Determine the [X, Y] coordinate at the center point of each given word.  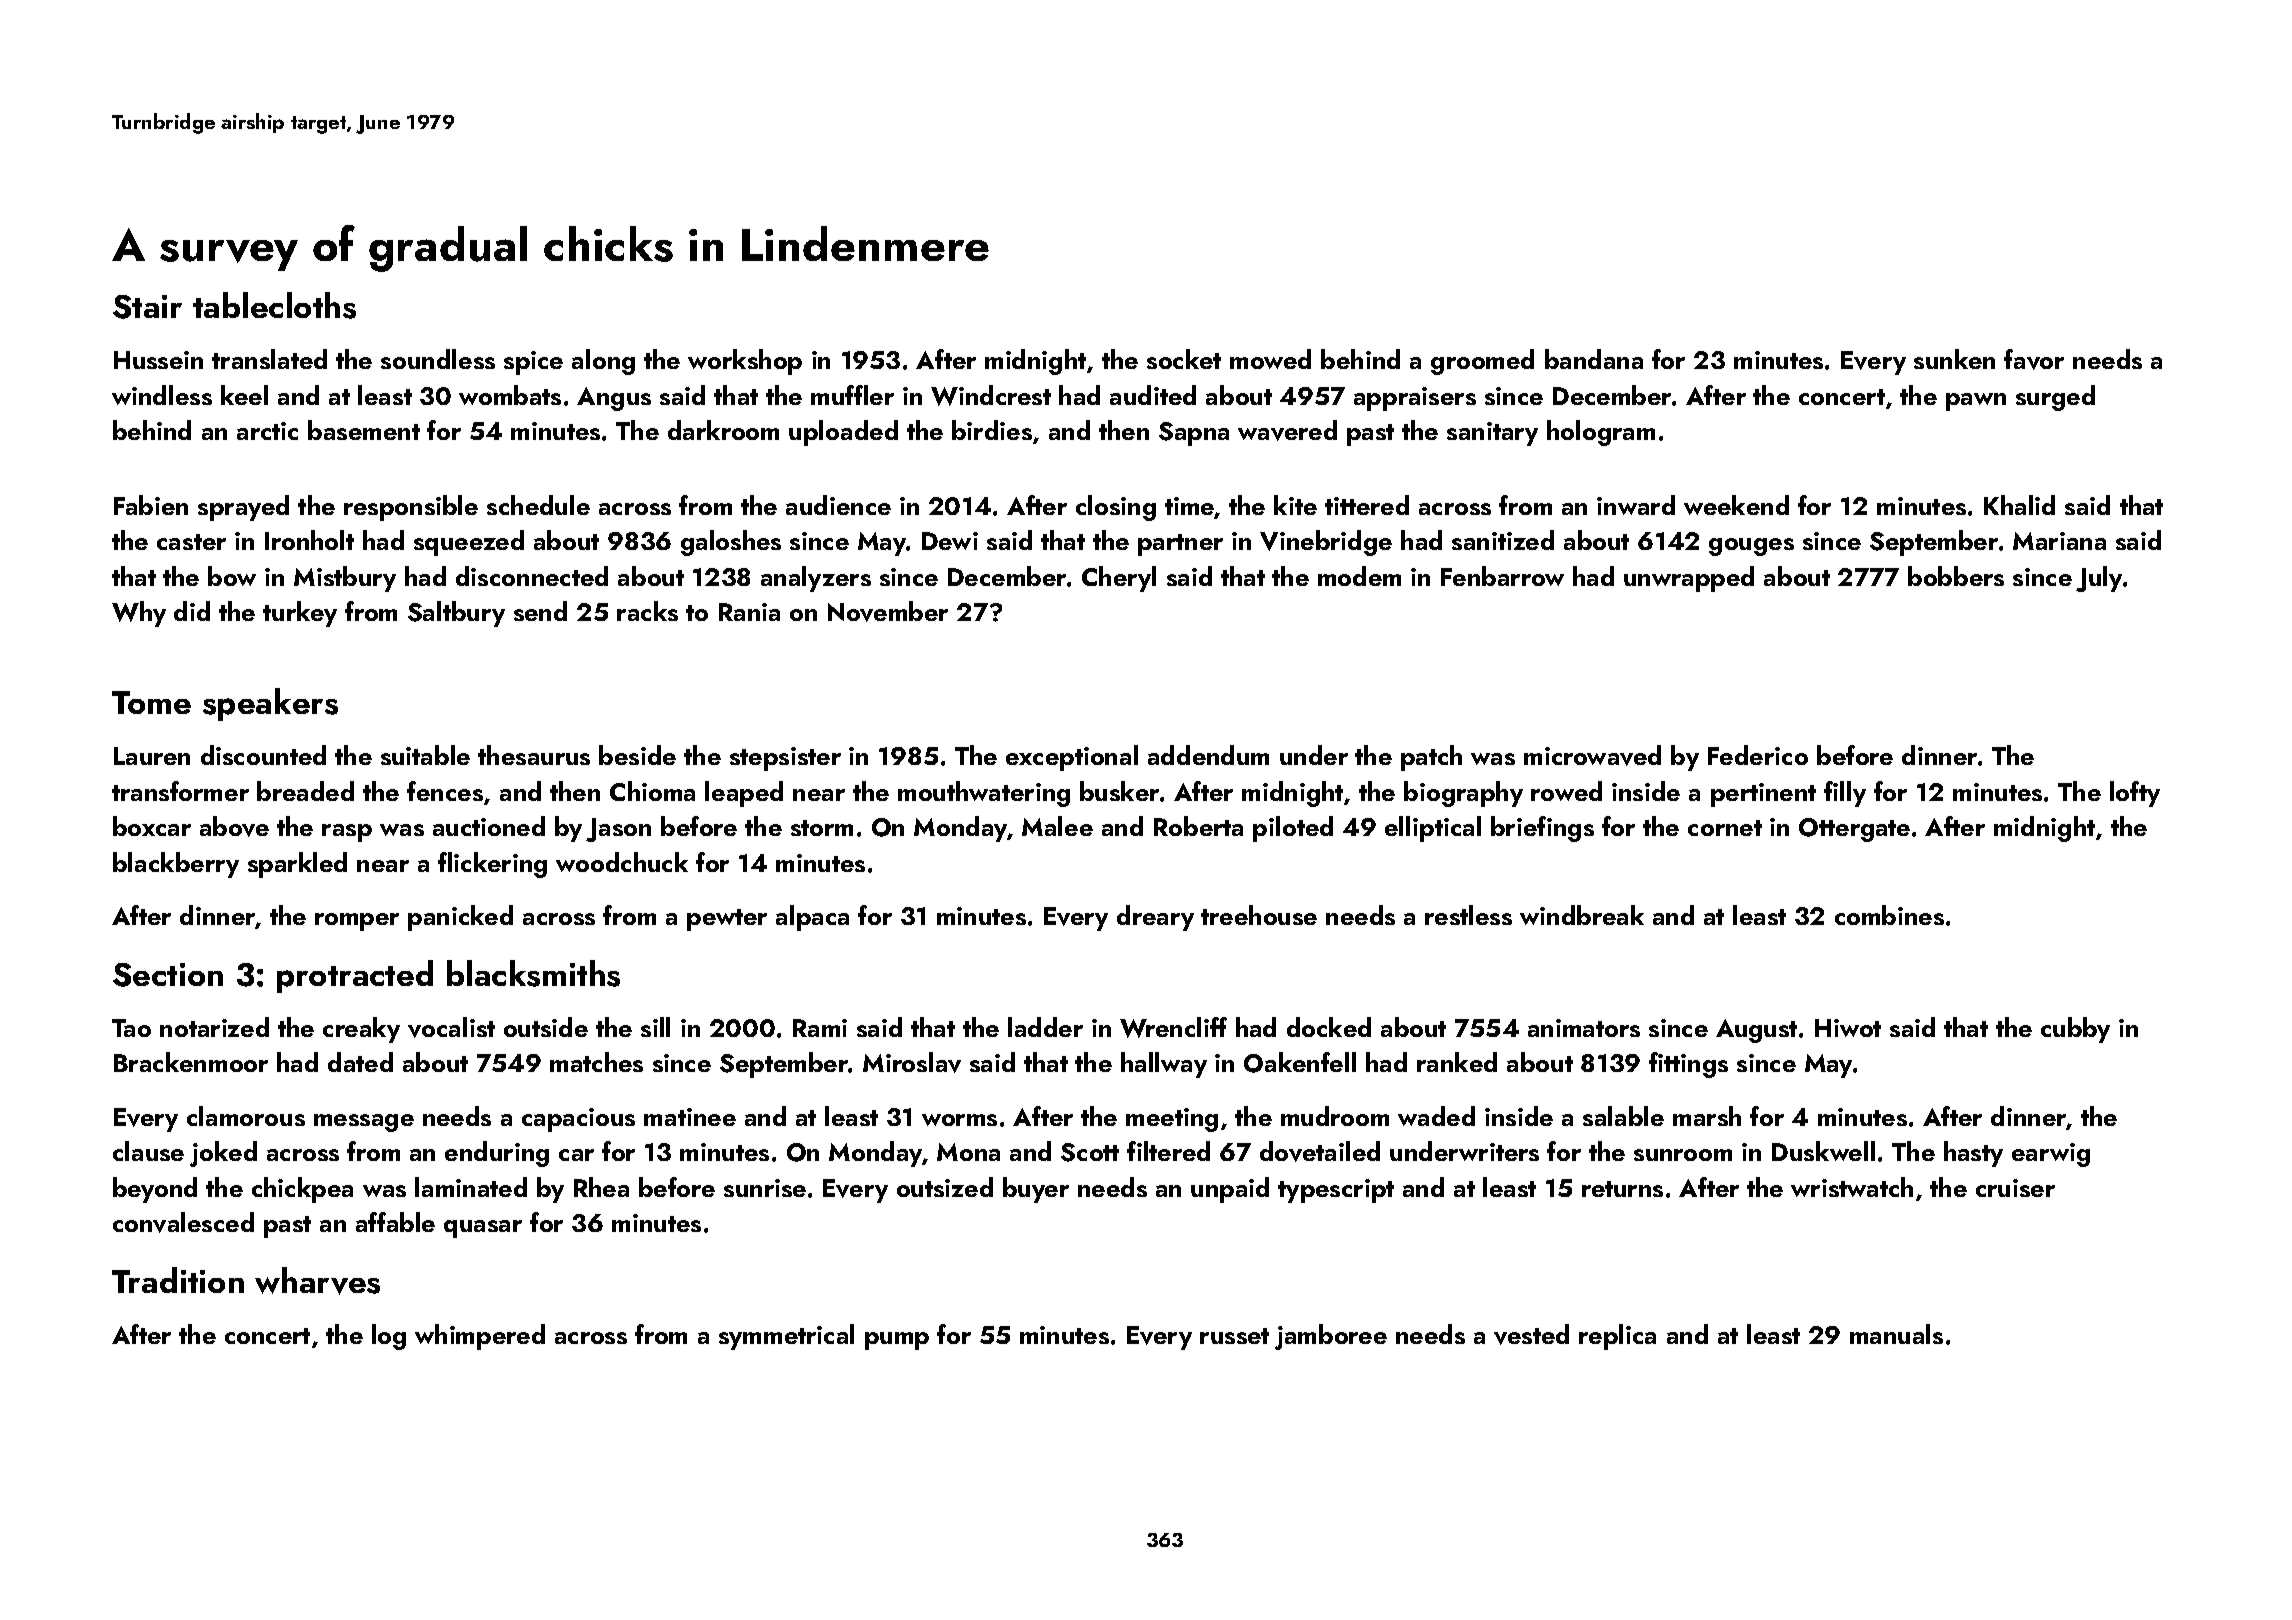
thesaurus [534, 755]
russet [1234, 1336]
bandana [1594, 359]
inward [1636, 505]
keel [244, 395]
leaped [744, 794]
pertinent [1763, 795]
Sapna [1194, 434]
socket [1184, 359]
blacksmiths [533, 973]
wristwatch [1852, 1187]
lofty [2135, 794]
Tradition [178, 1280]
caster [191, 542]
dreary [1155, 918]
